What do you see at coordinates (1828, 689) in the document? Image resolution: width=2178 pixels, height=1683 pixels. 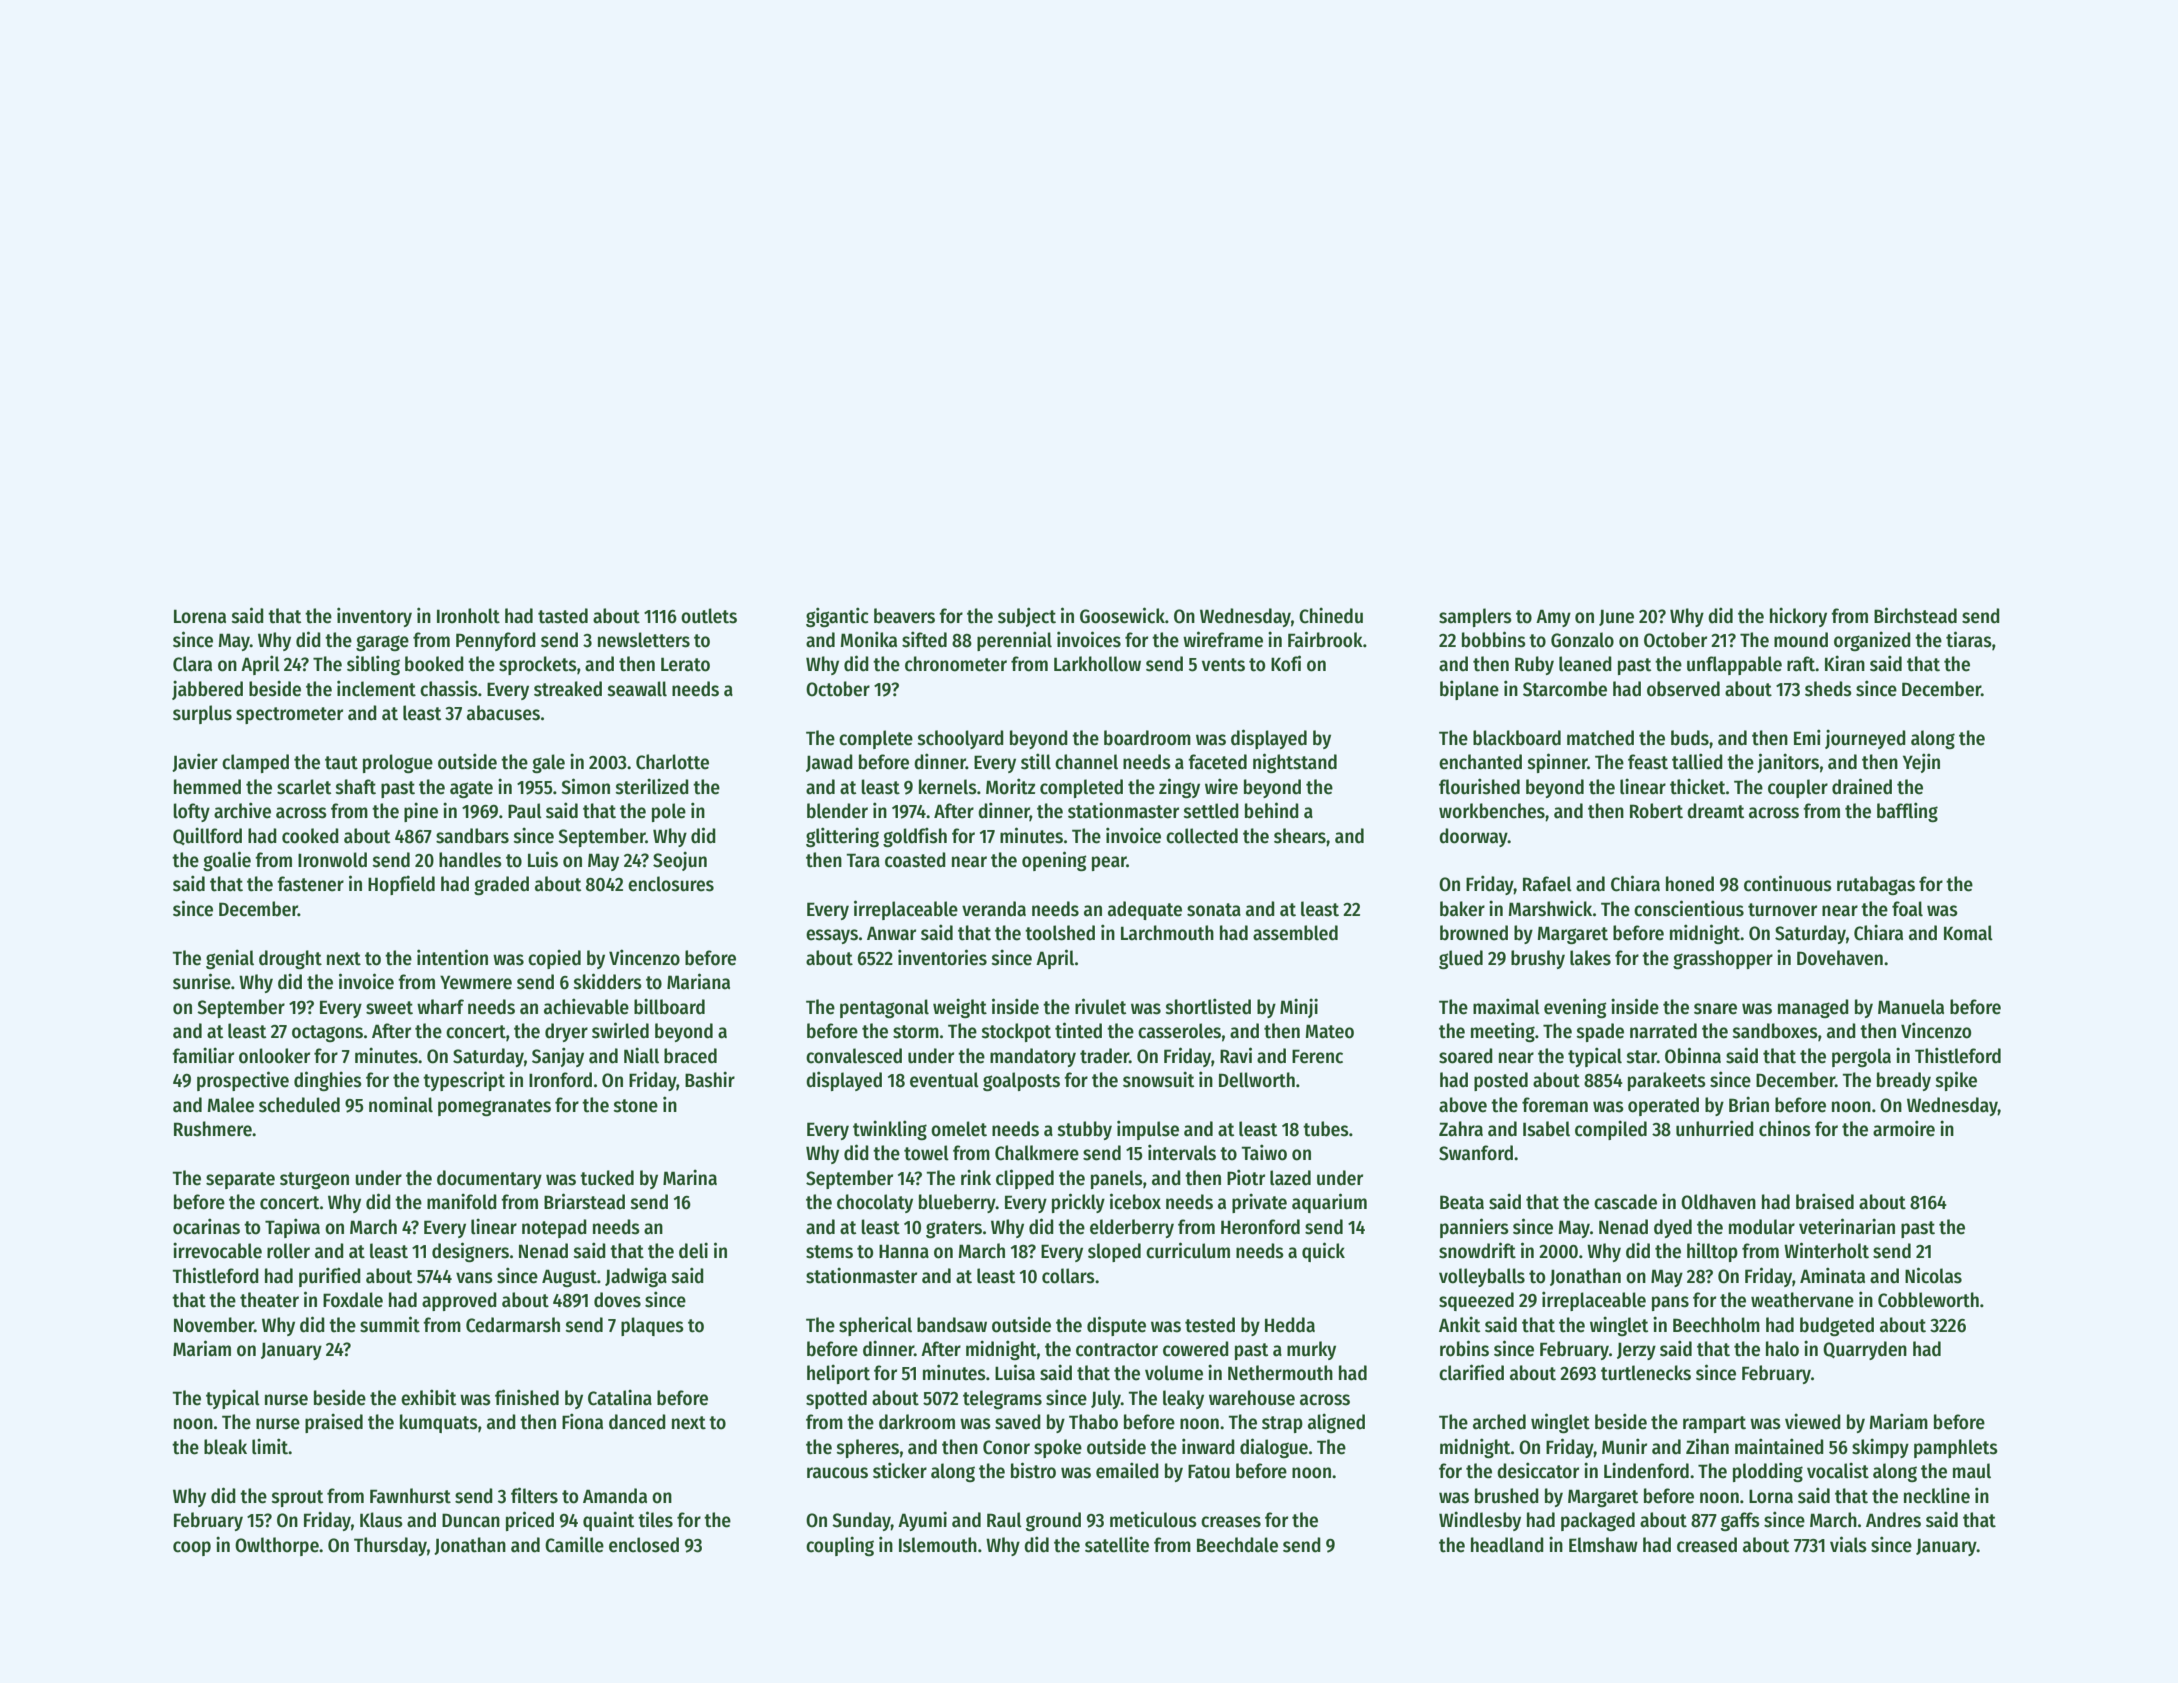 I see `sheds` at bounding box center [1828, 689].
